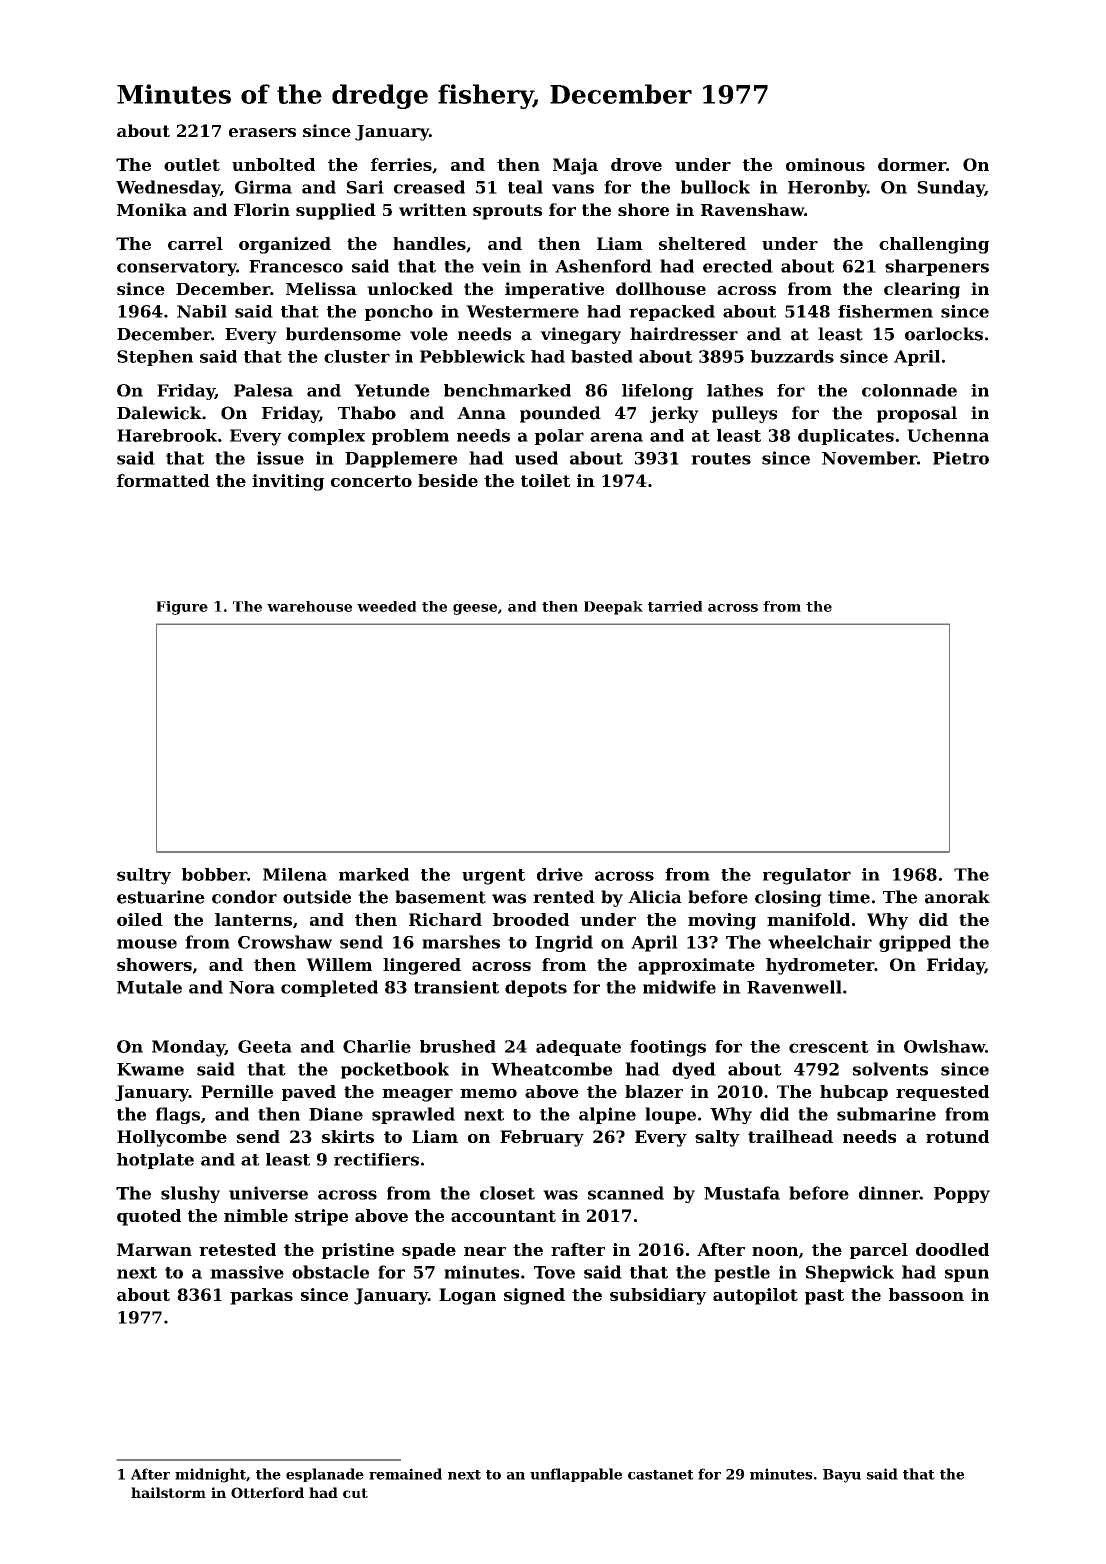  I want to click on past, so click(824, 1297).
